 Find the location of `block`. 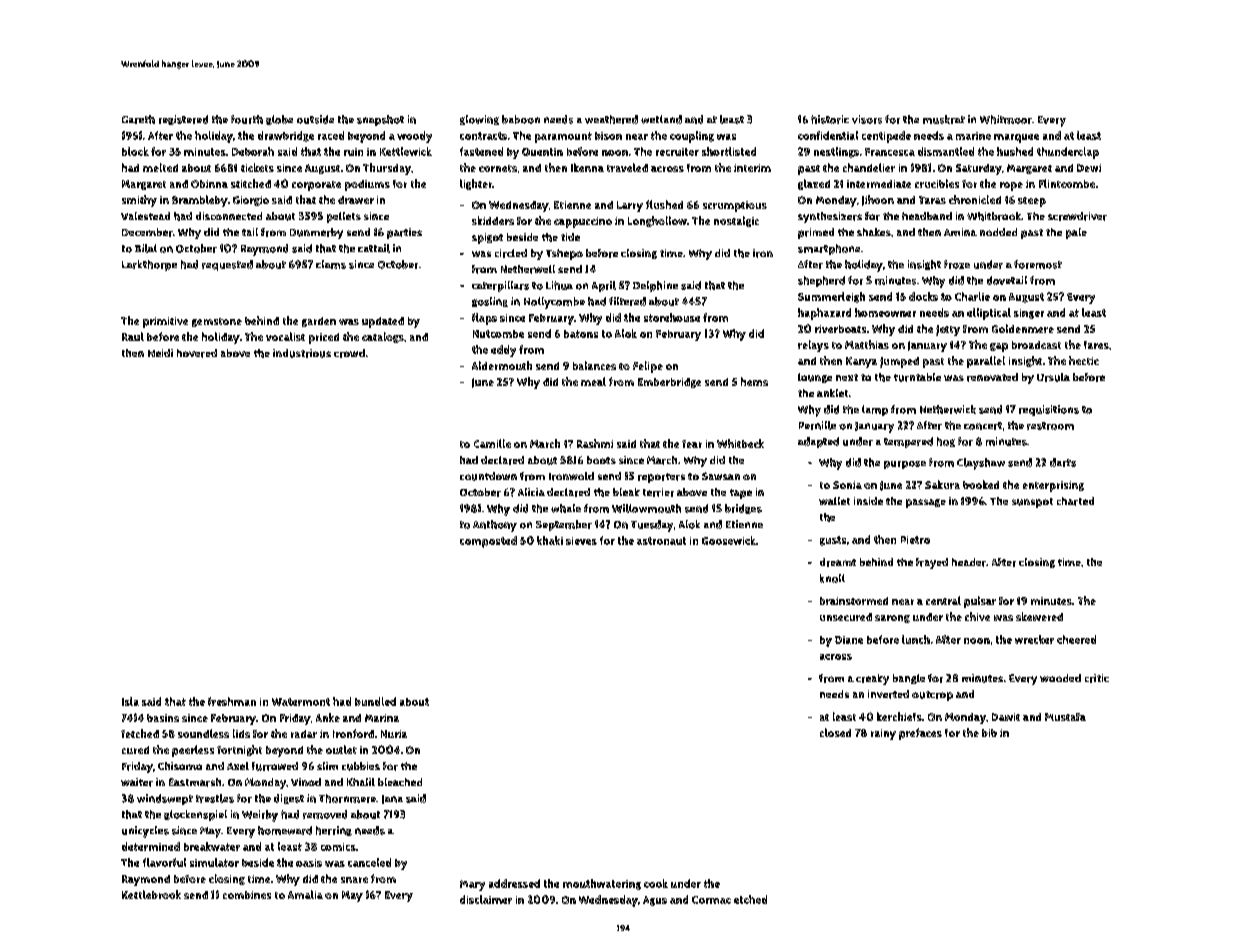

block is located at coordinates (135, 151).
